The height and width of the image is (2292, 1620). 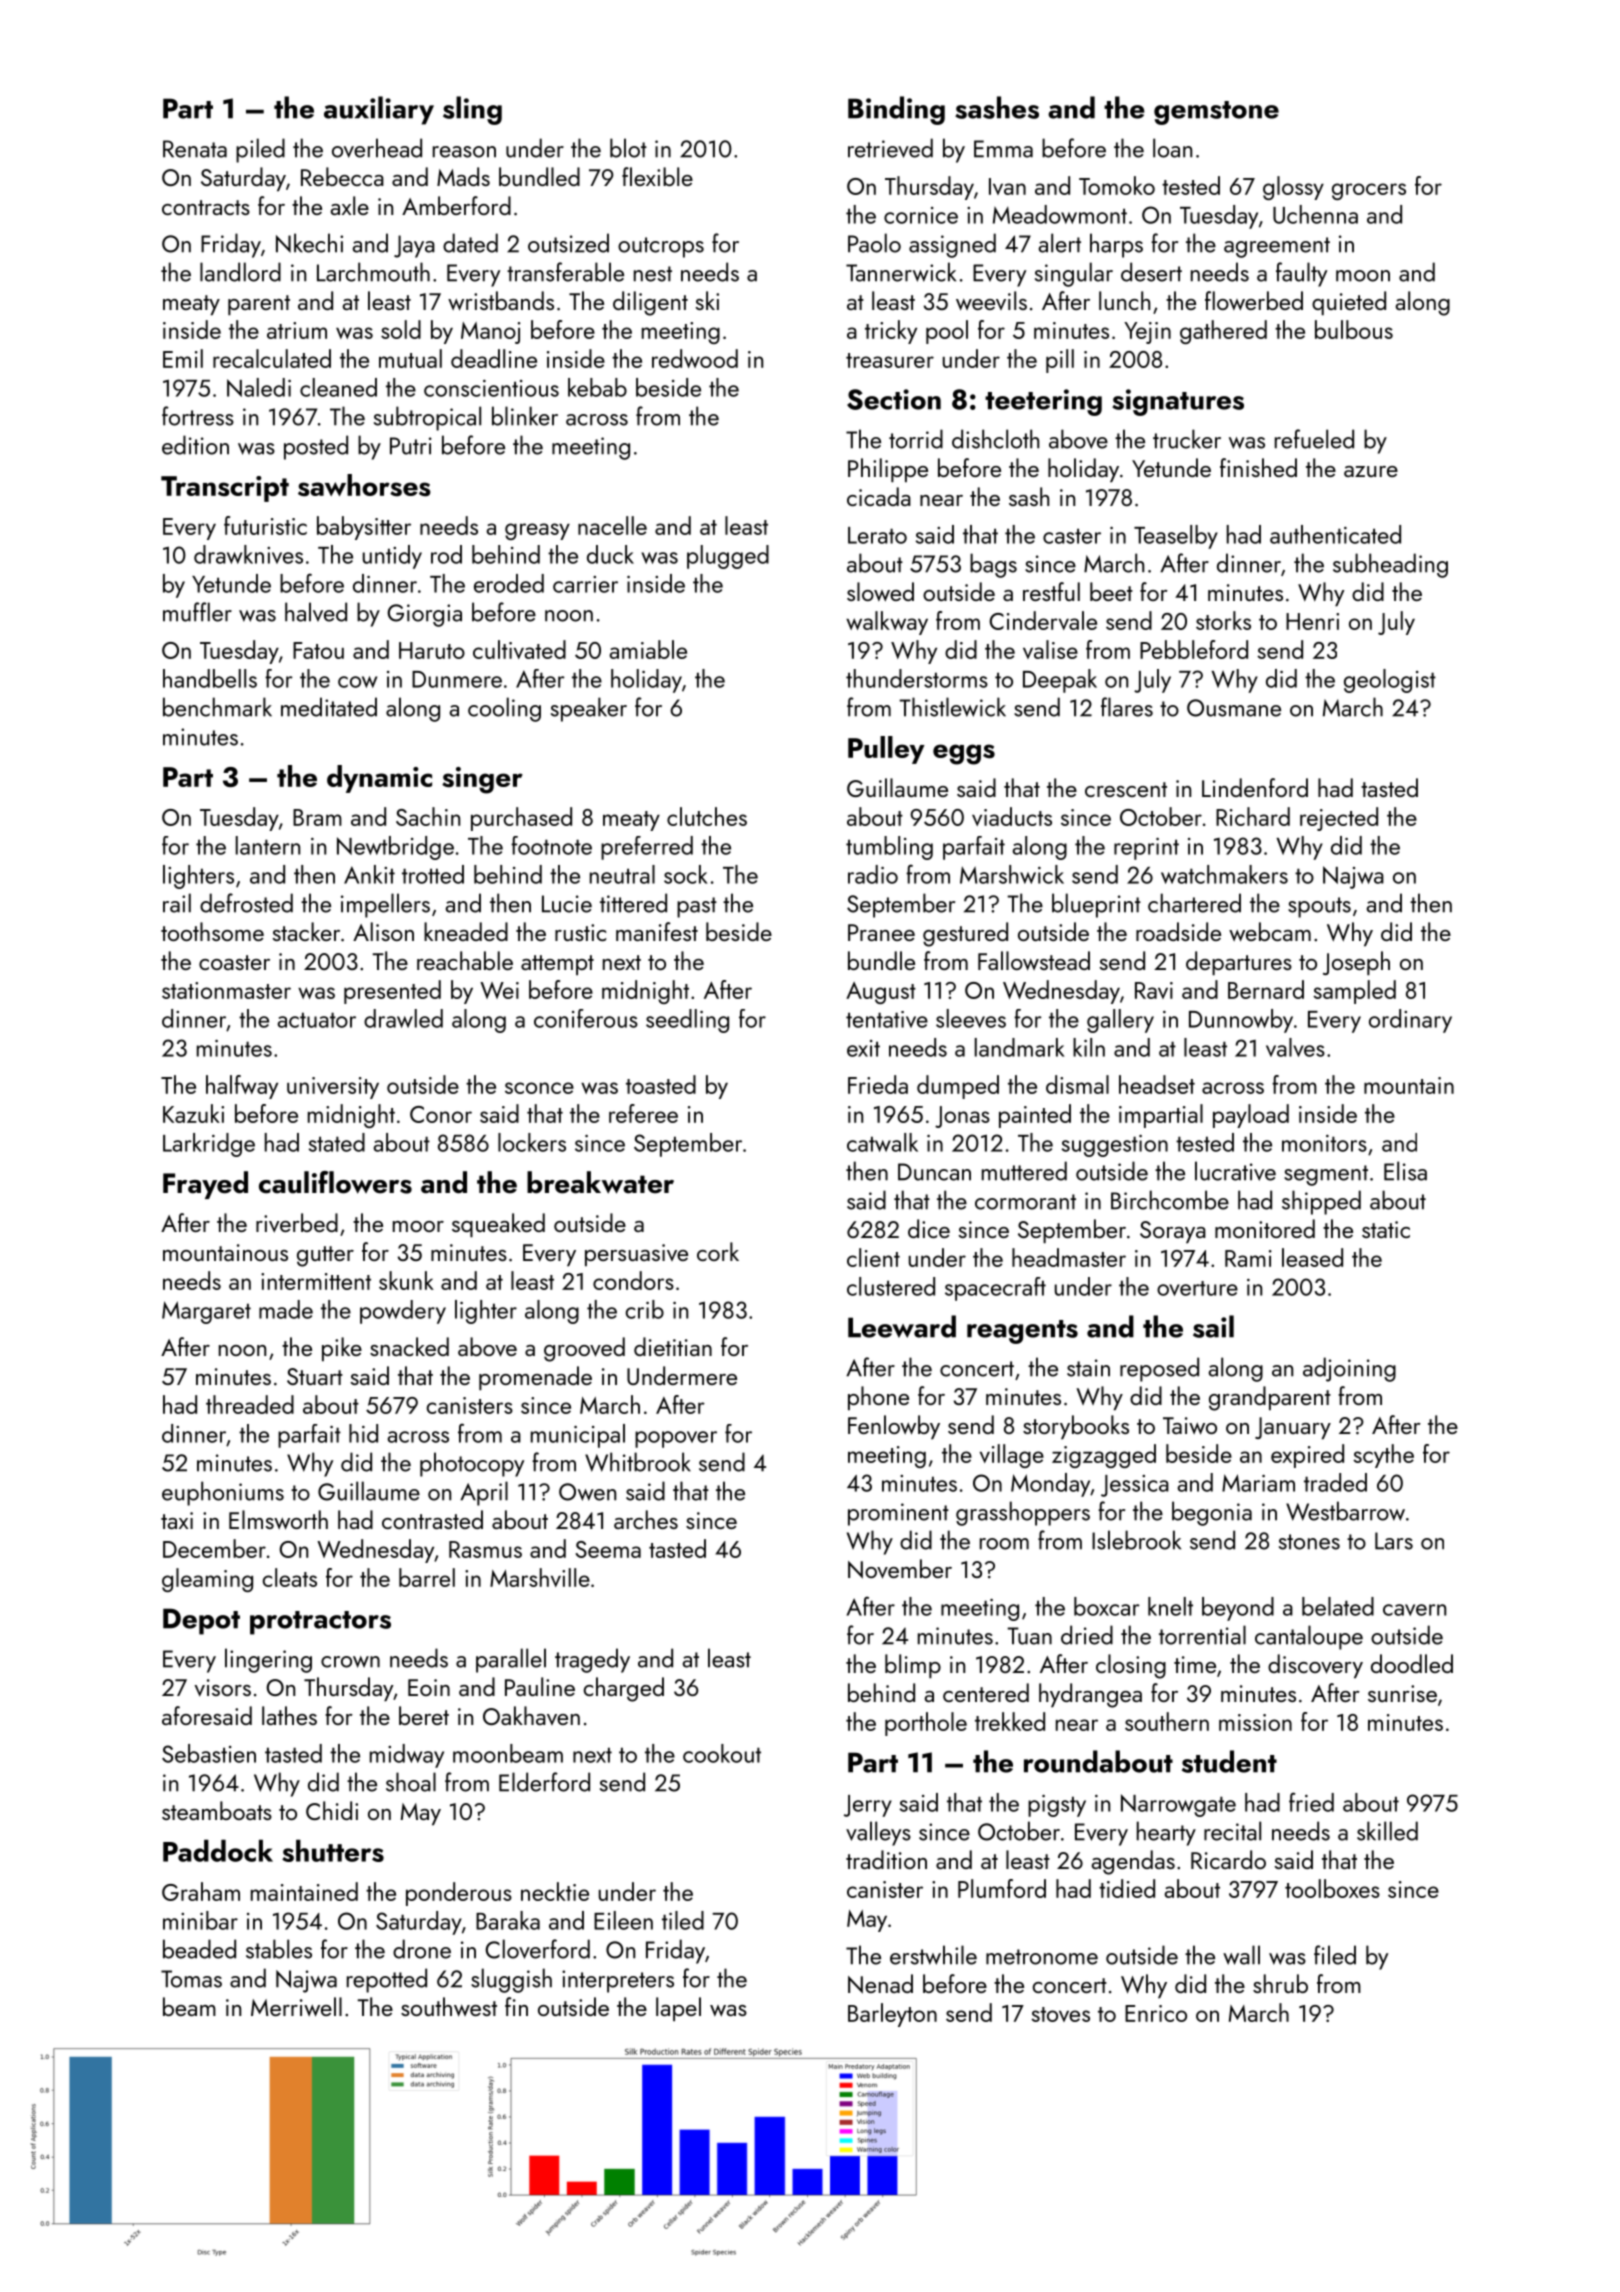 I want to click on cleats, so click(x=290, y=1577).
